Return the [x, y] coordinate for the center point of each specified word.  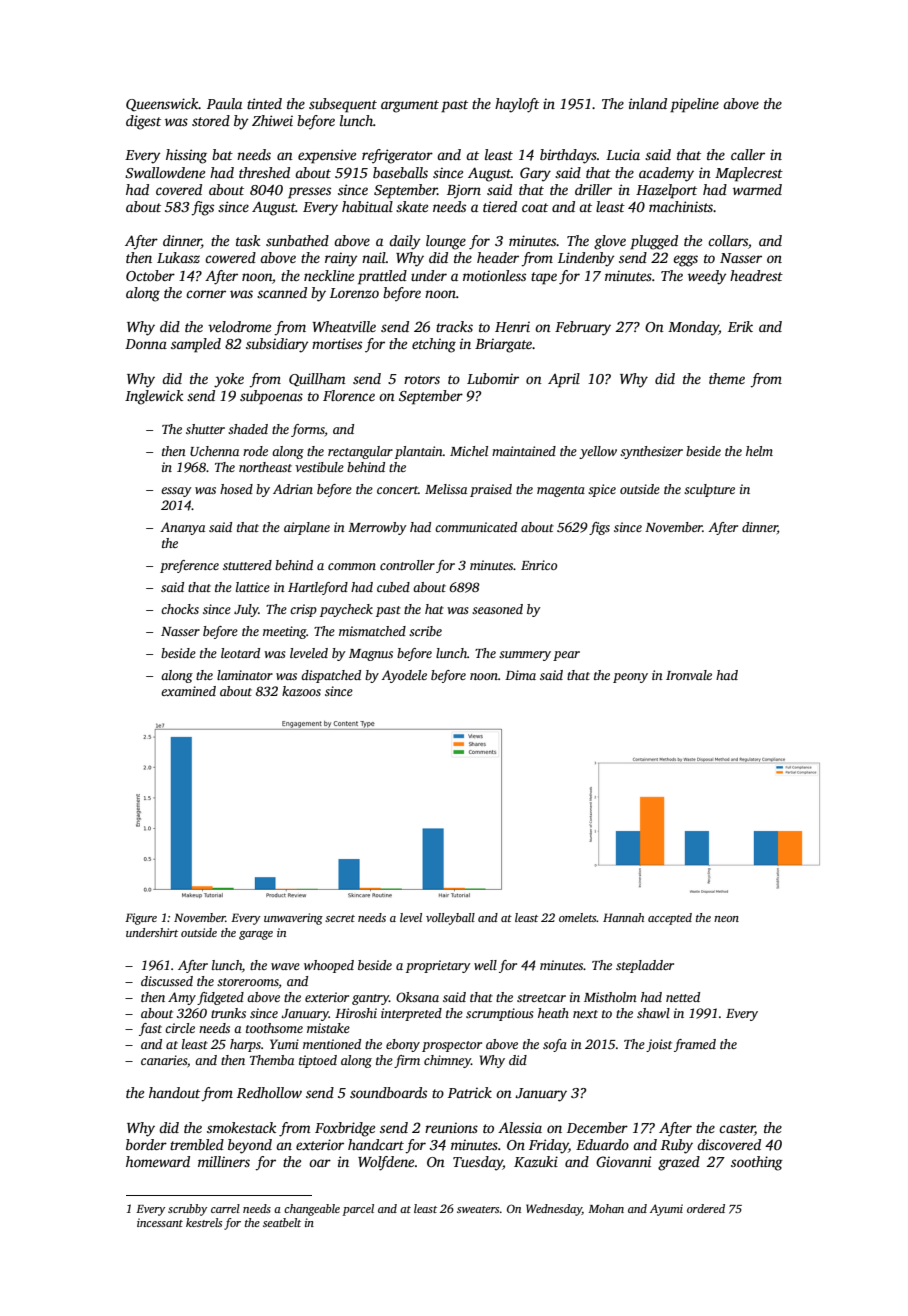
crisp [303, 610]
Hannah [623, 917]
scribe [425, 631]
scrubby [187, 1210]
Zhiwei [272, 120]
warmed [757, 189]
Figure [141, 919]
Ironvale [689, 675]
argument [410, 106]
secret [340, 918]
